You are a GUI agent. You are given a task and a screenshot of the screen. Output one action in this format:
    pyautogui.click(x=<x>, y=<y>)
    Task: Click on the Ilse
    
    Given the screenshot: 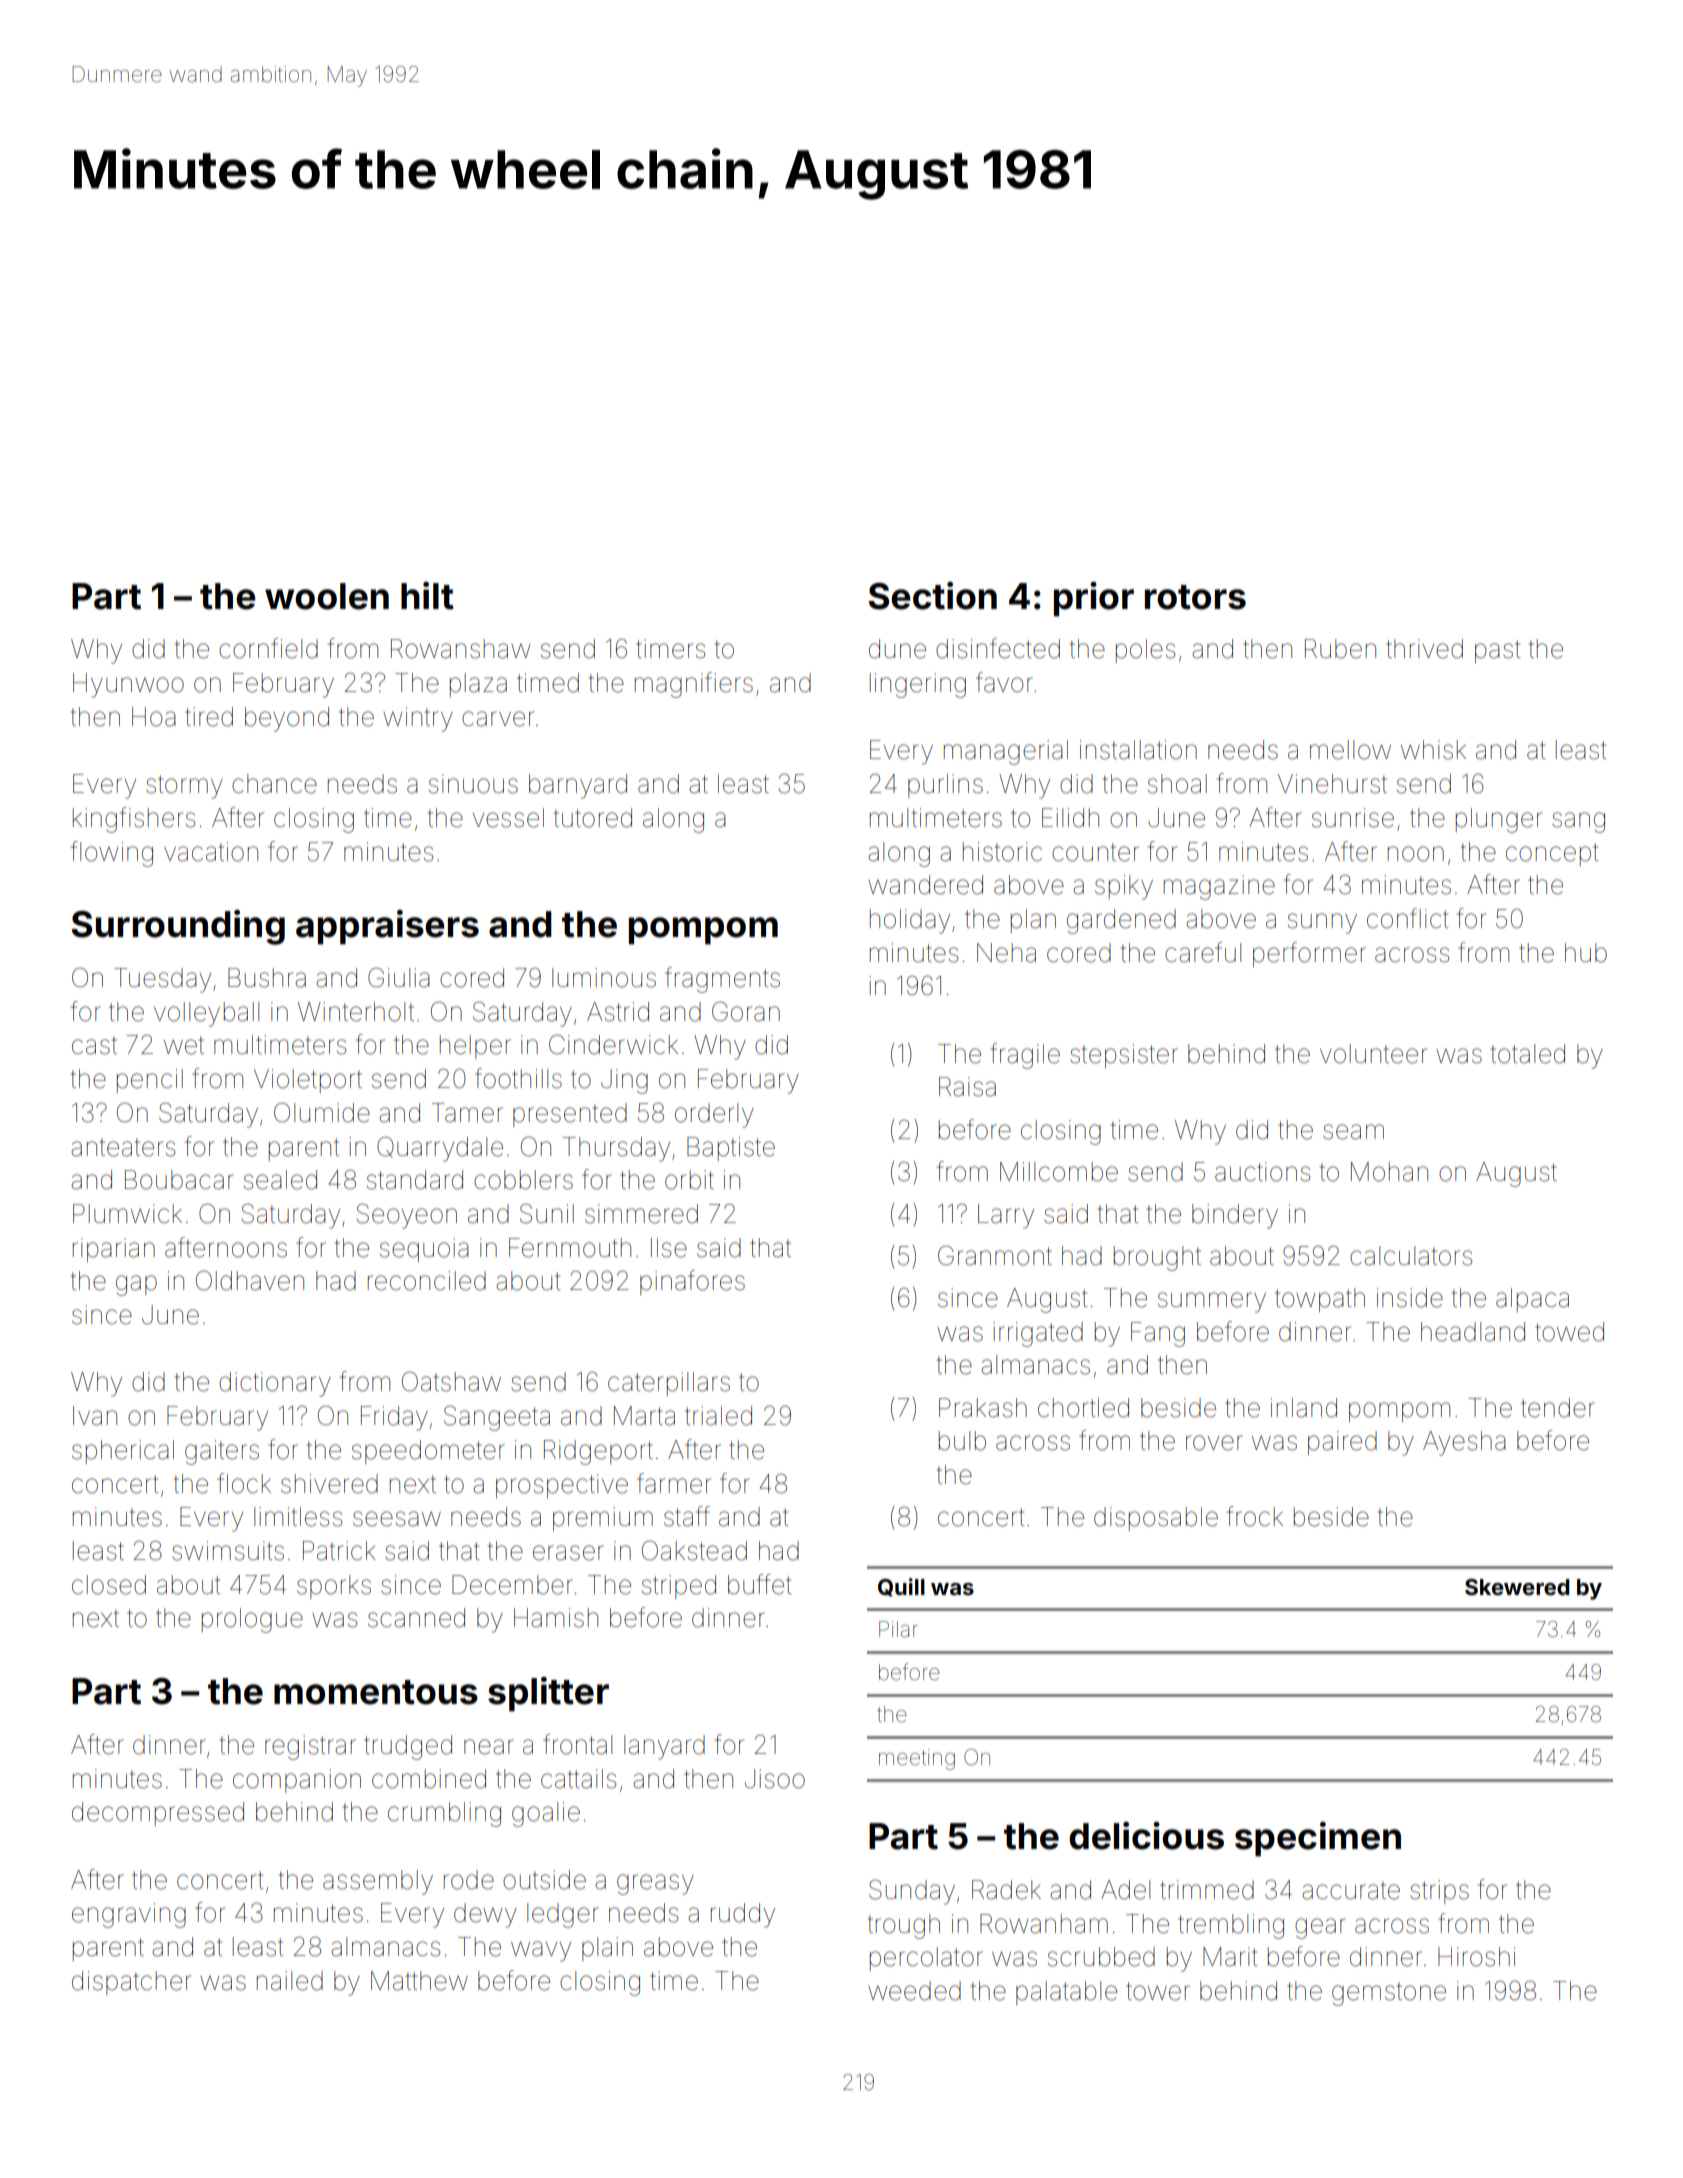 What is the action you would take?
    pyautogui.click(x=669, y=1248)
